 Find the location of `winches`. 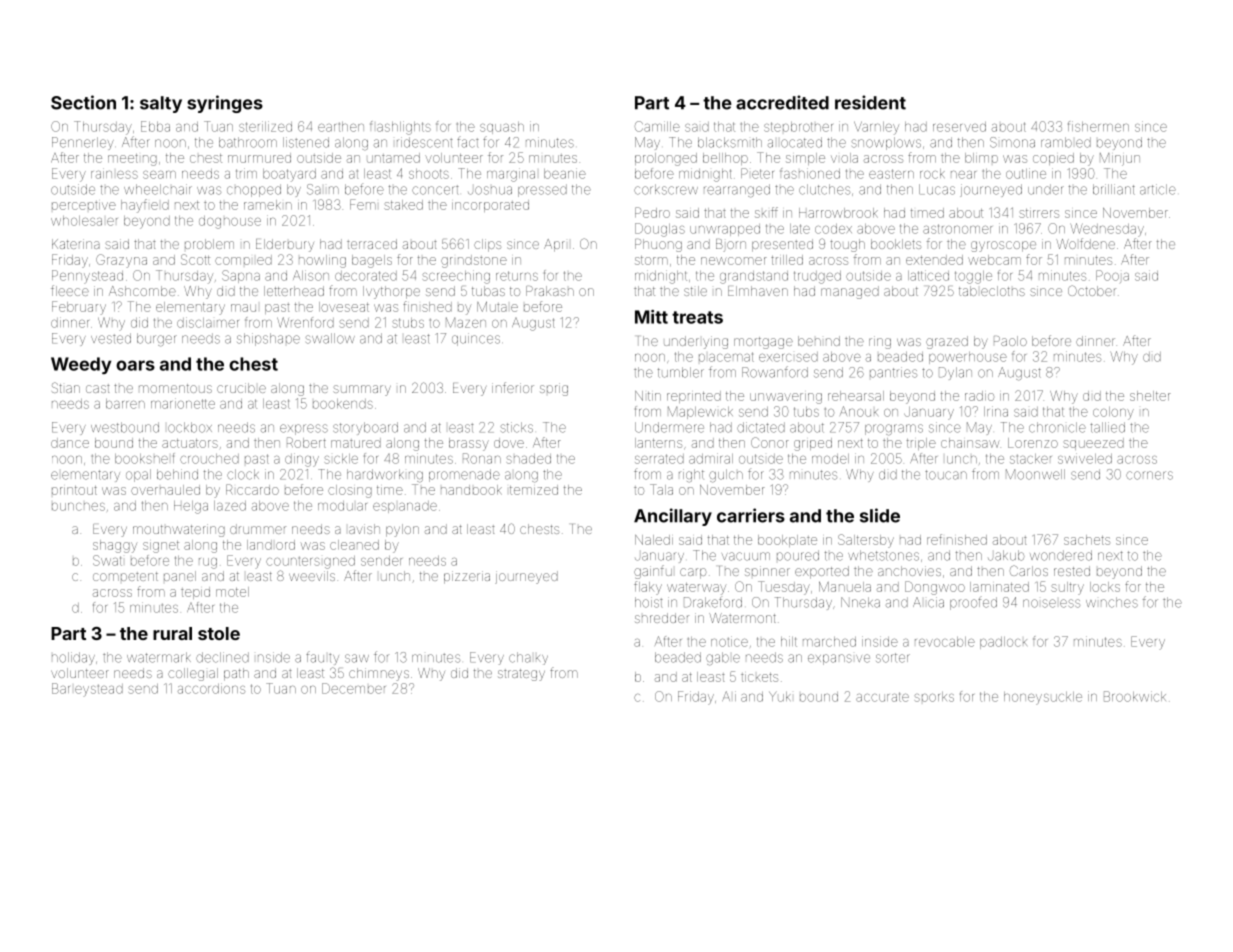

winches is located at coordinates (1112, 602).
